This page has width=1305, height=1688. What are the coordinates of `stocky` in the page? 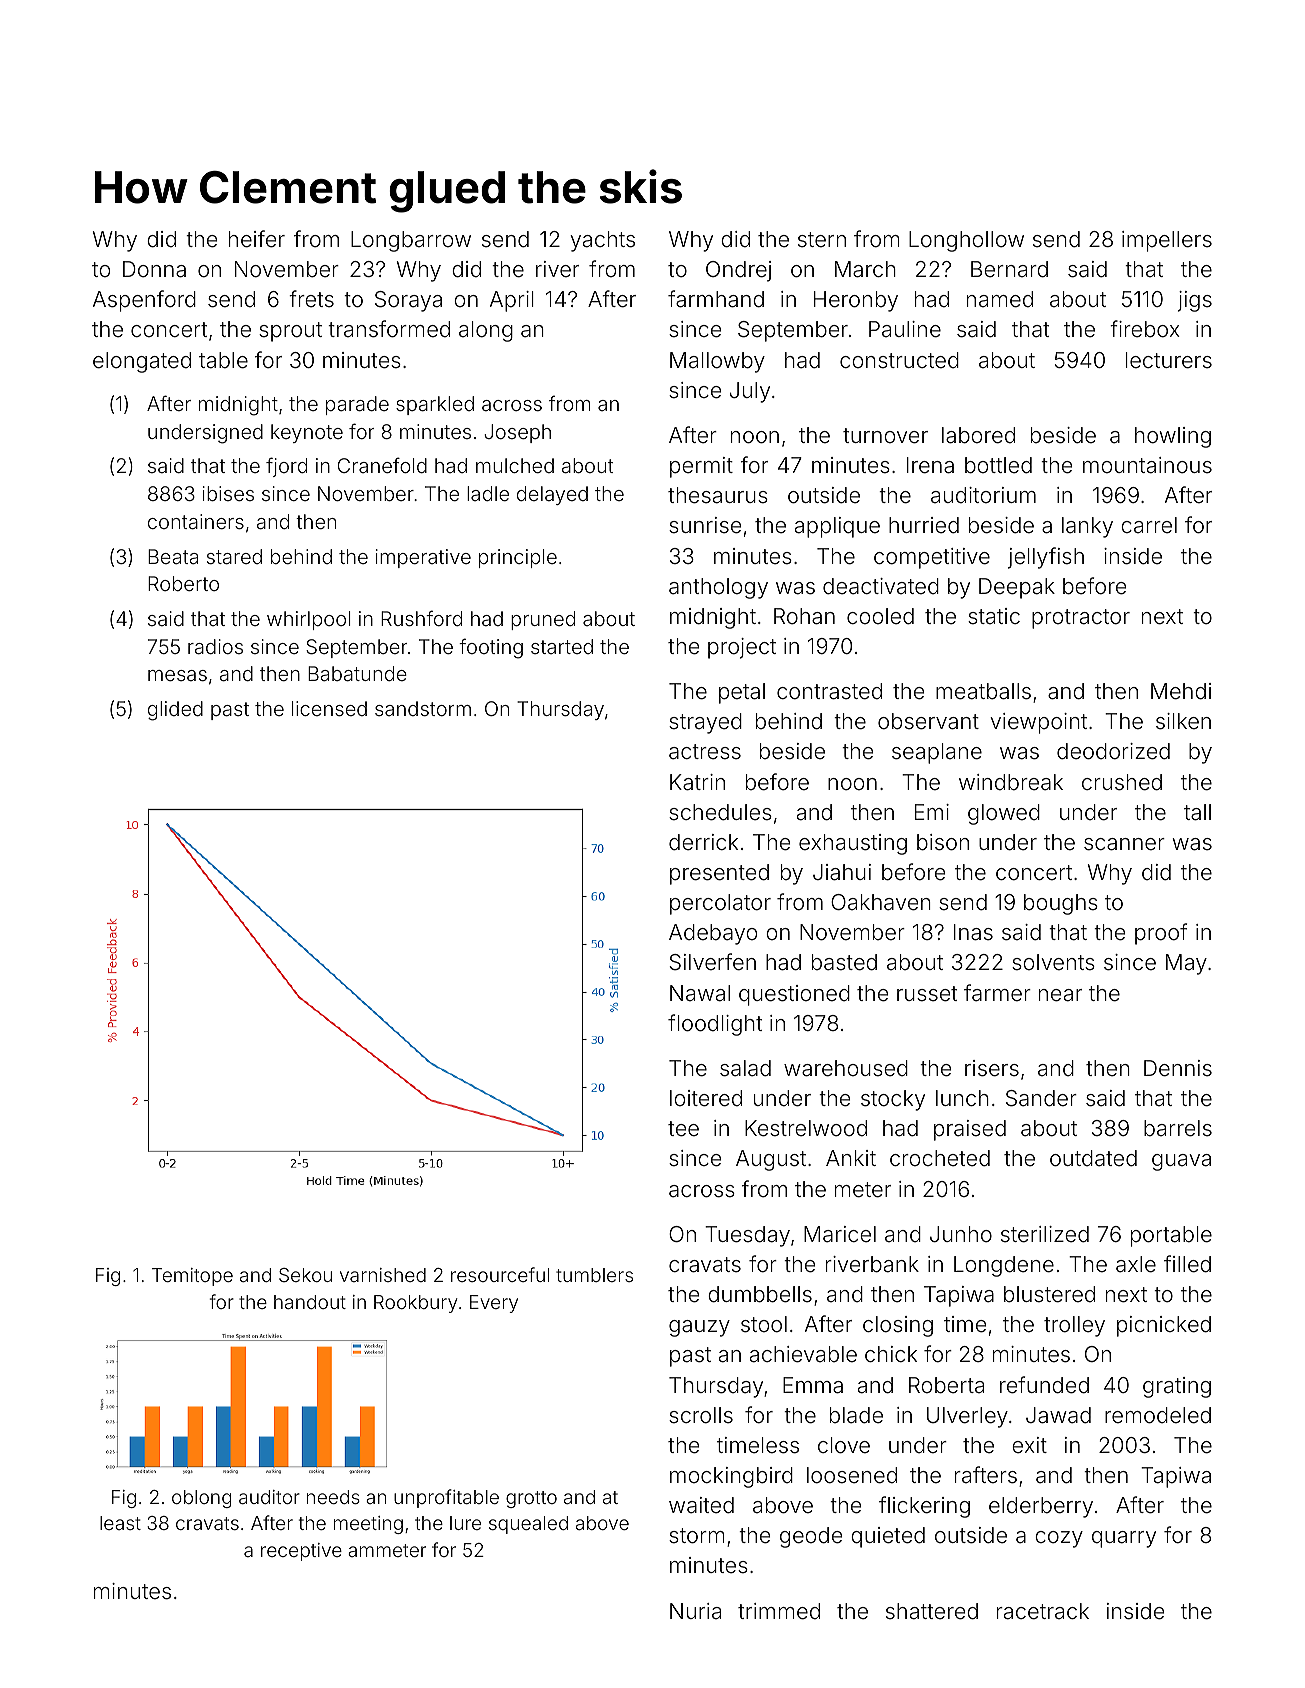 It's located at (893, 1100).
